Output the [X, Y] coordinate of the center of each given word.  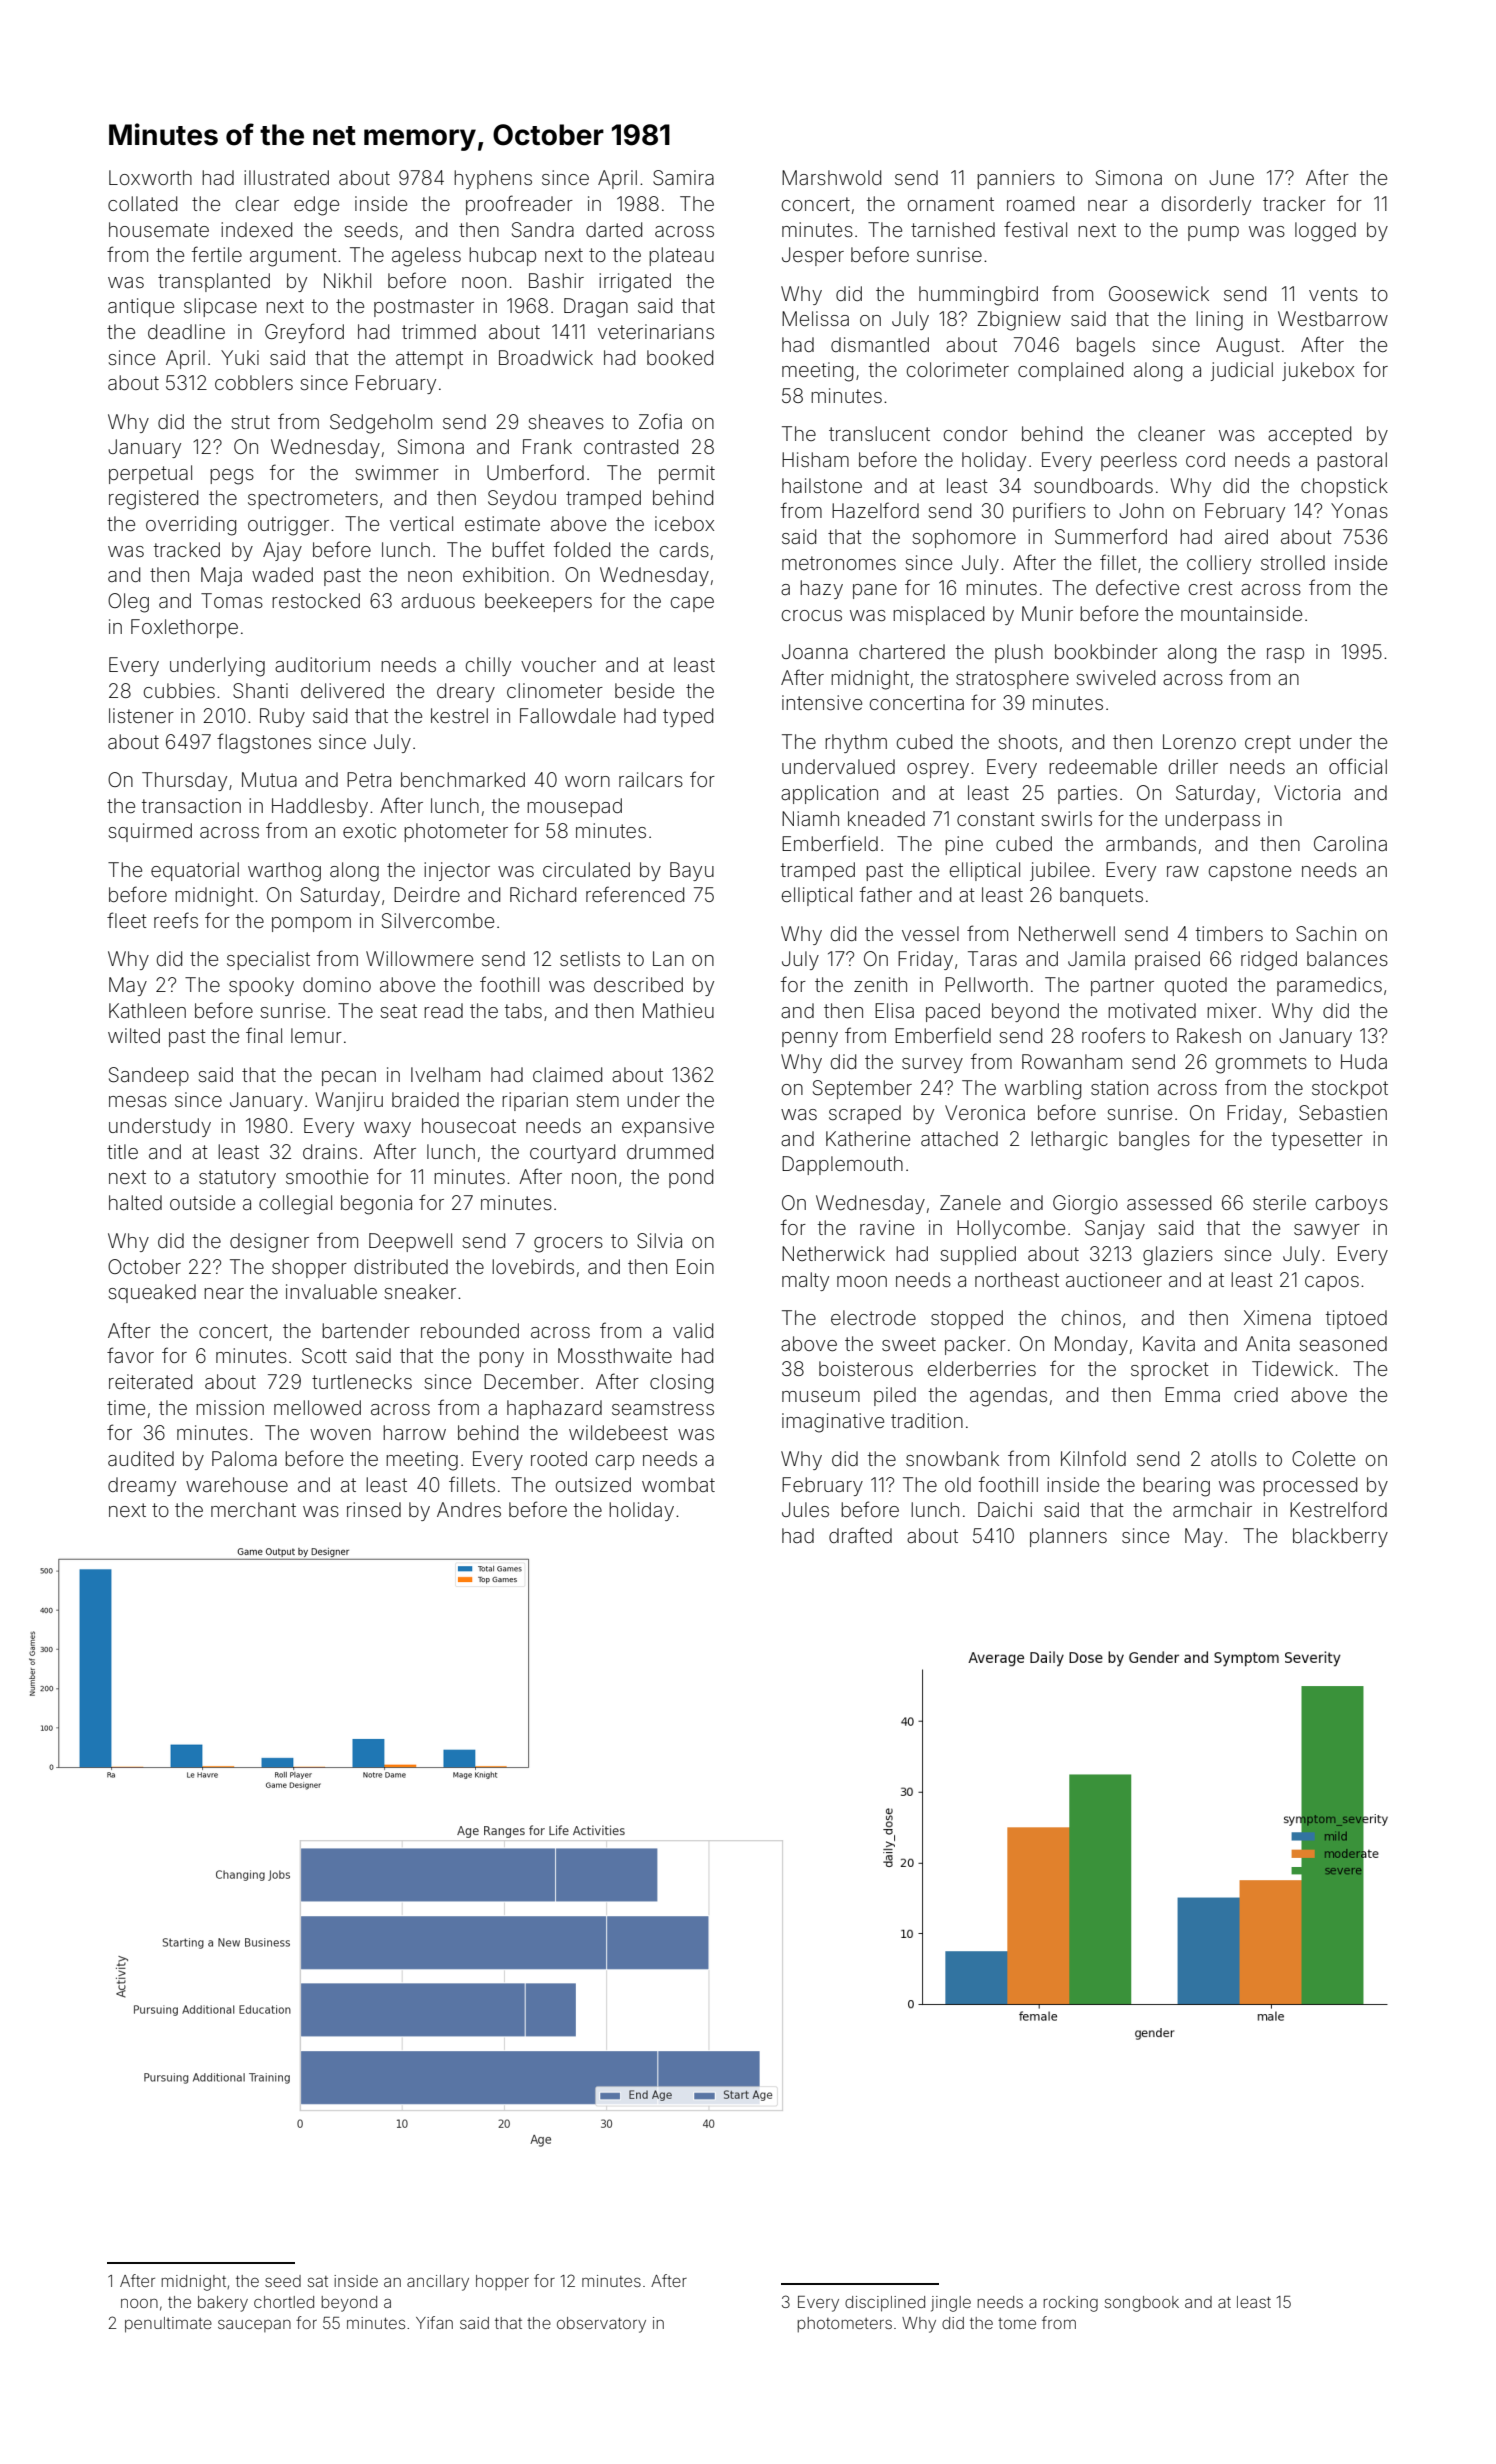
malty [805, 1281]
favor [130, 1355]
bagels [1106, 347]
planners [1068, 1537]
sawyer [1327, 1231]
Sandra [543, 230]
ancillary [438, 2283]
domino [337, 984]
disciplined [885, 2304]
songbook [1142, 2304]
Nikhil [347, 280]
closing [681, 1384]
